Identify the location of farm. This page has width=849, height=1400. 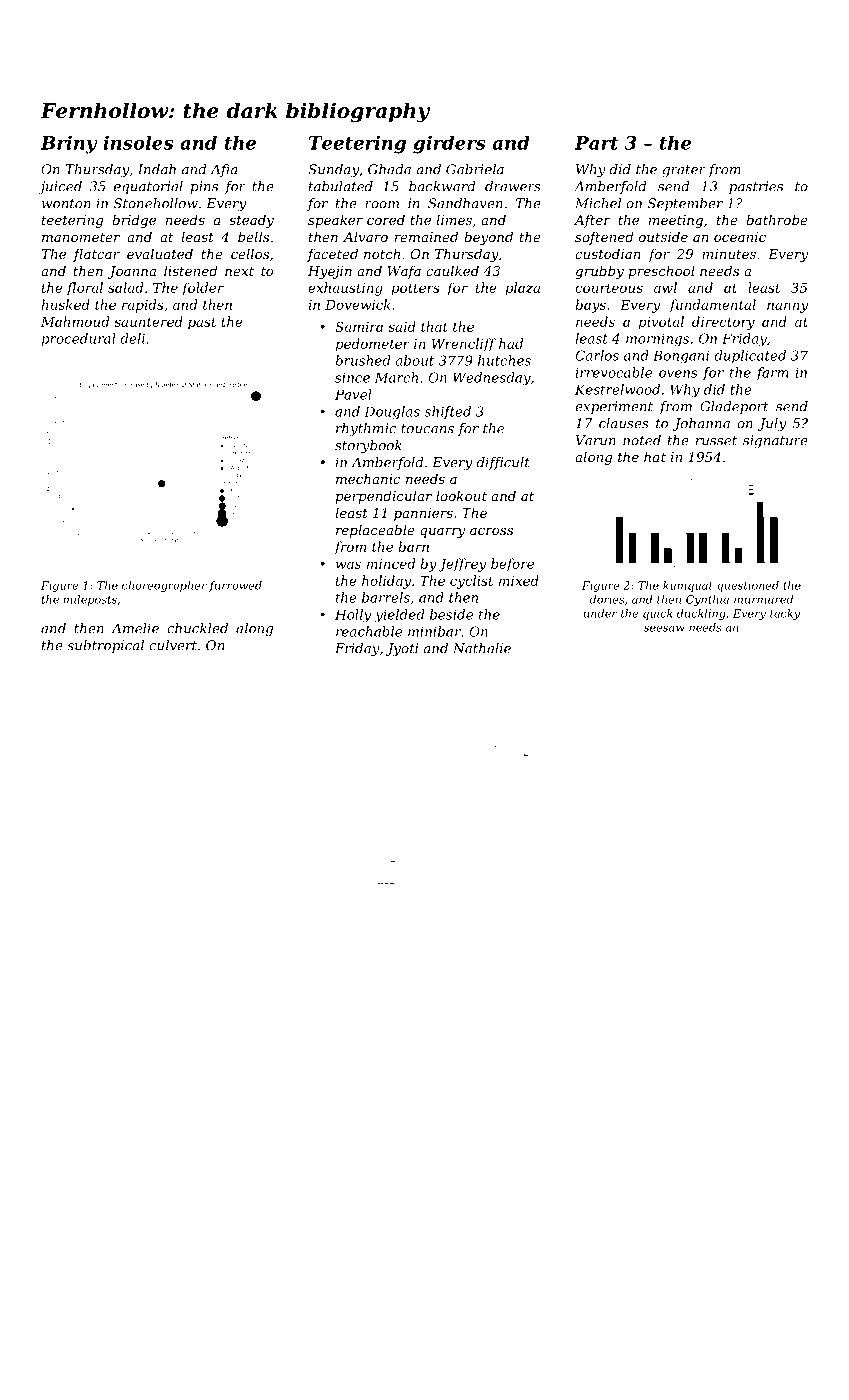
(772, 373).
